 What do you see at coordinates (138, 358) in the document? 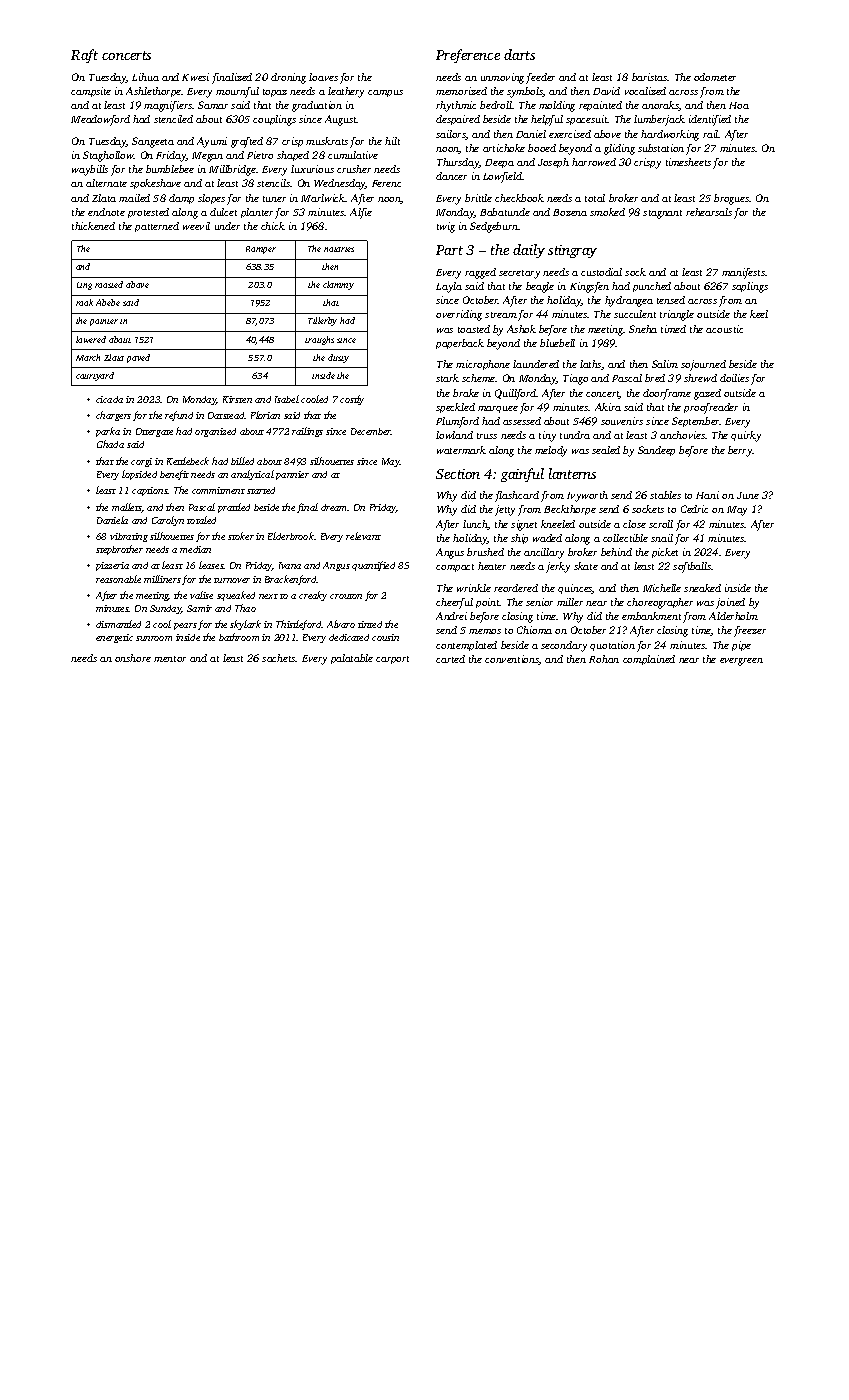
I see `paved` at bounding box center [138, 358].
